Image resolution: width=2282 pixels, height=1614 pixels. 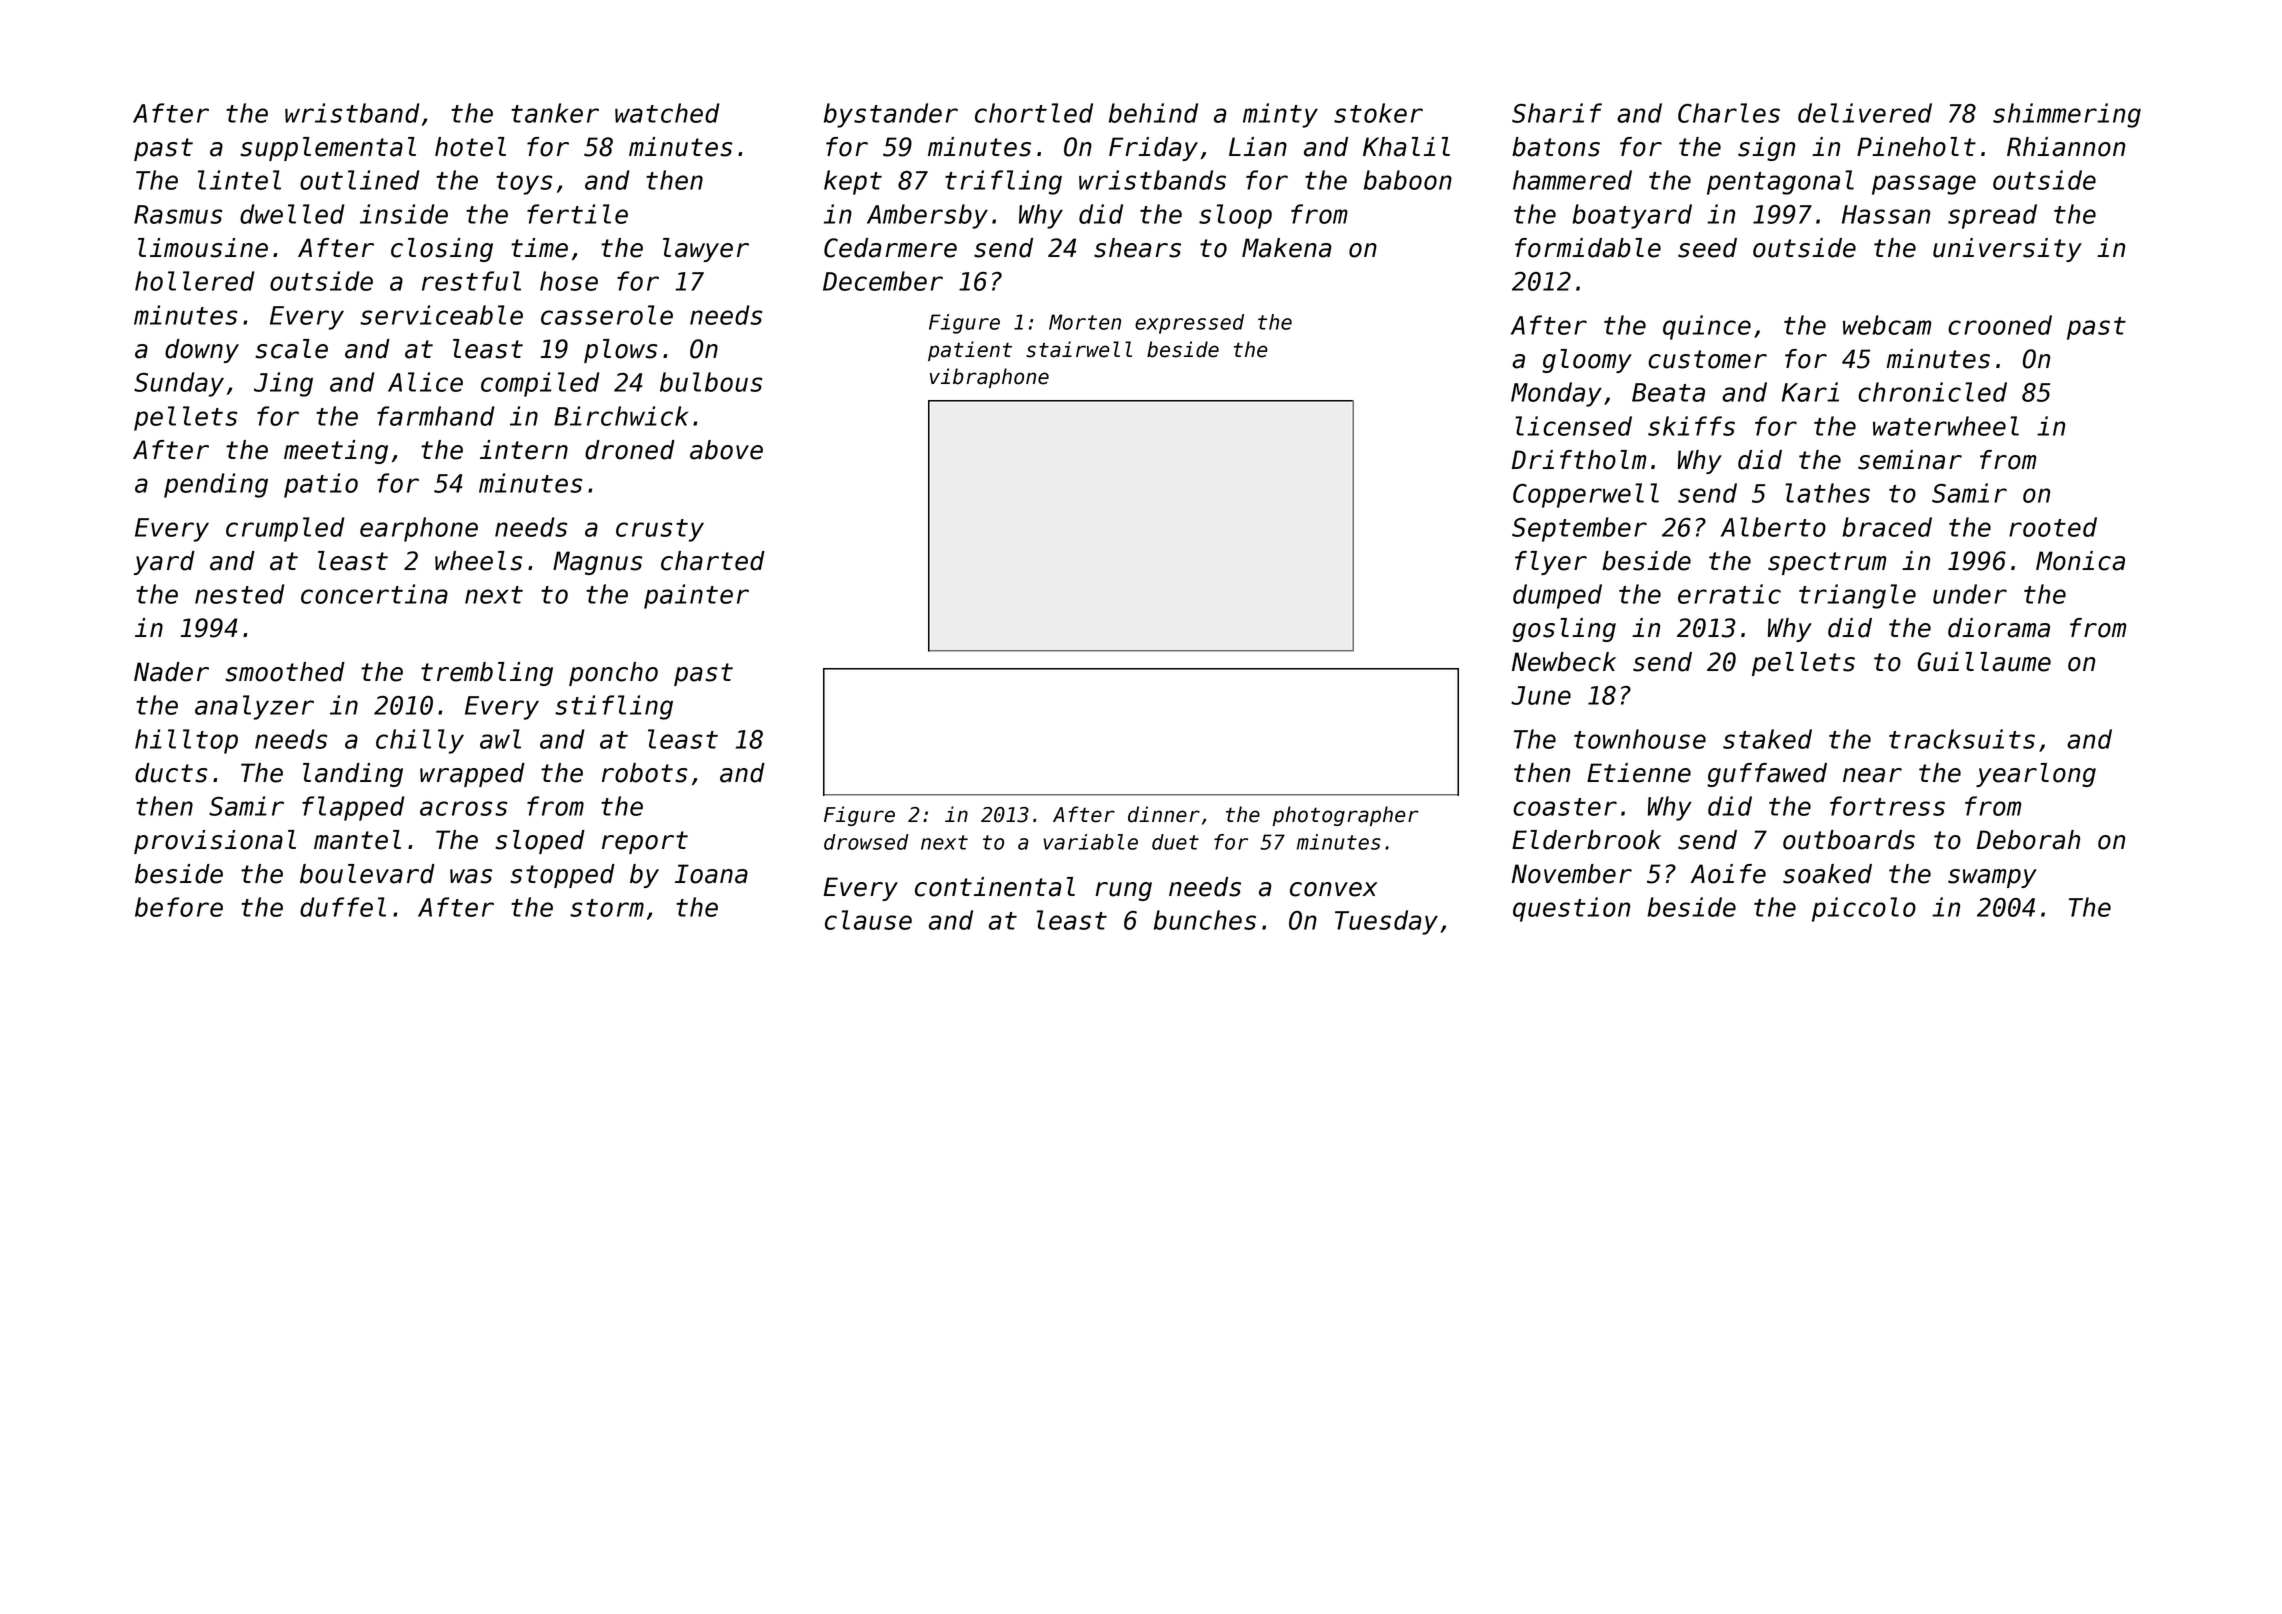 What do you see at coordinates (1137, 248) in the screenshot?
I see `shears` at bounding box center [1137, 248].
